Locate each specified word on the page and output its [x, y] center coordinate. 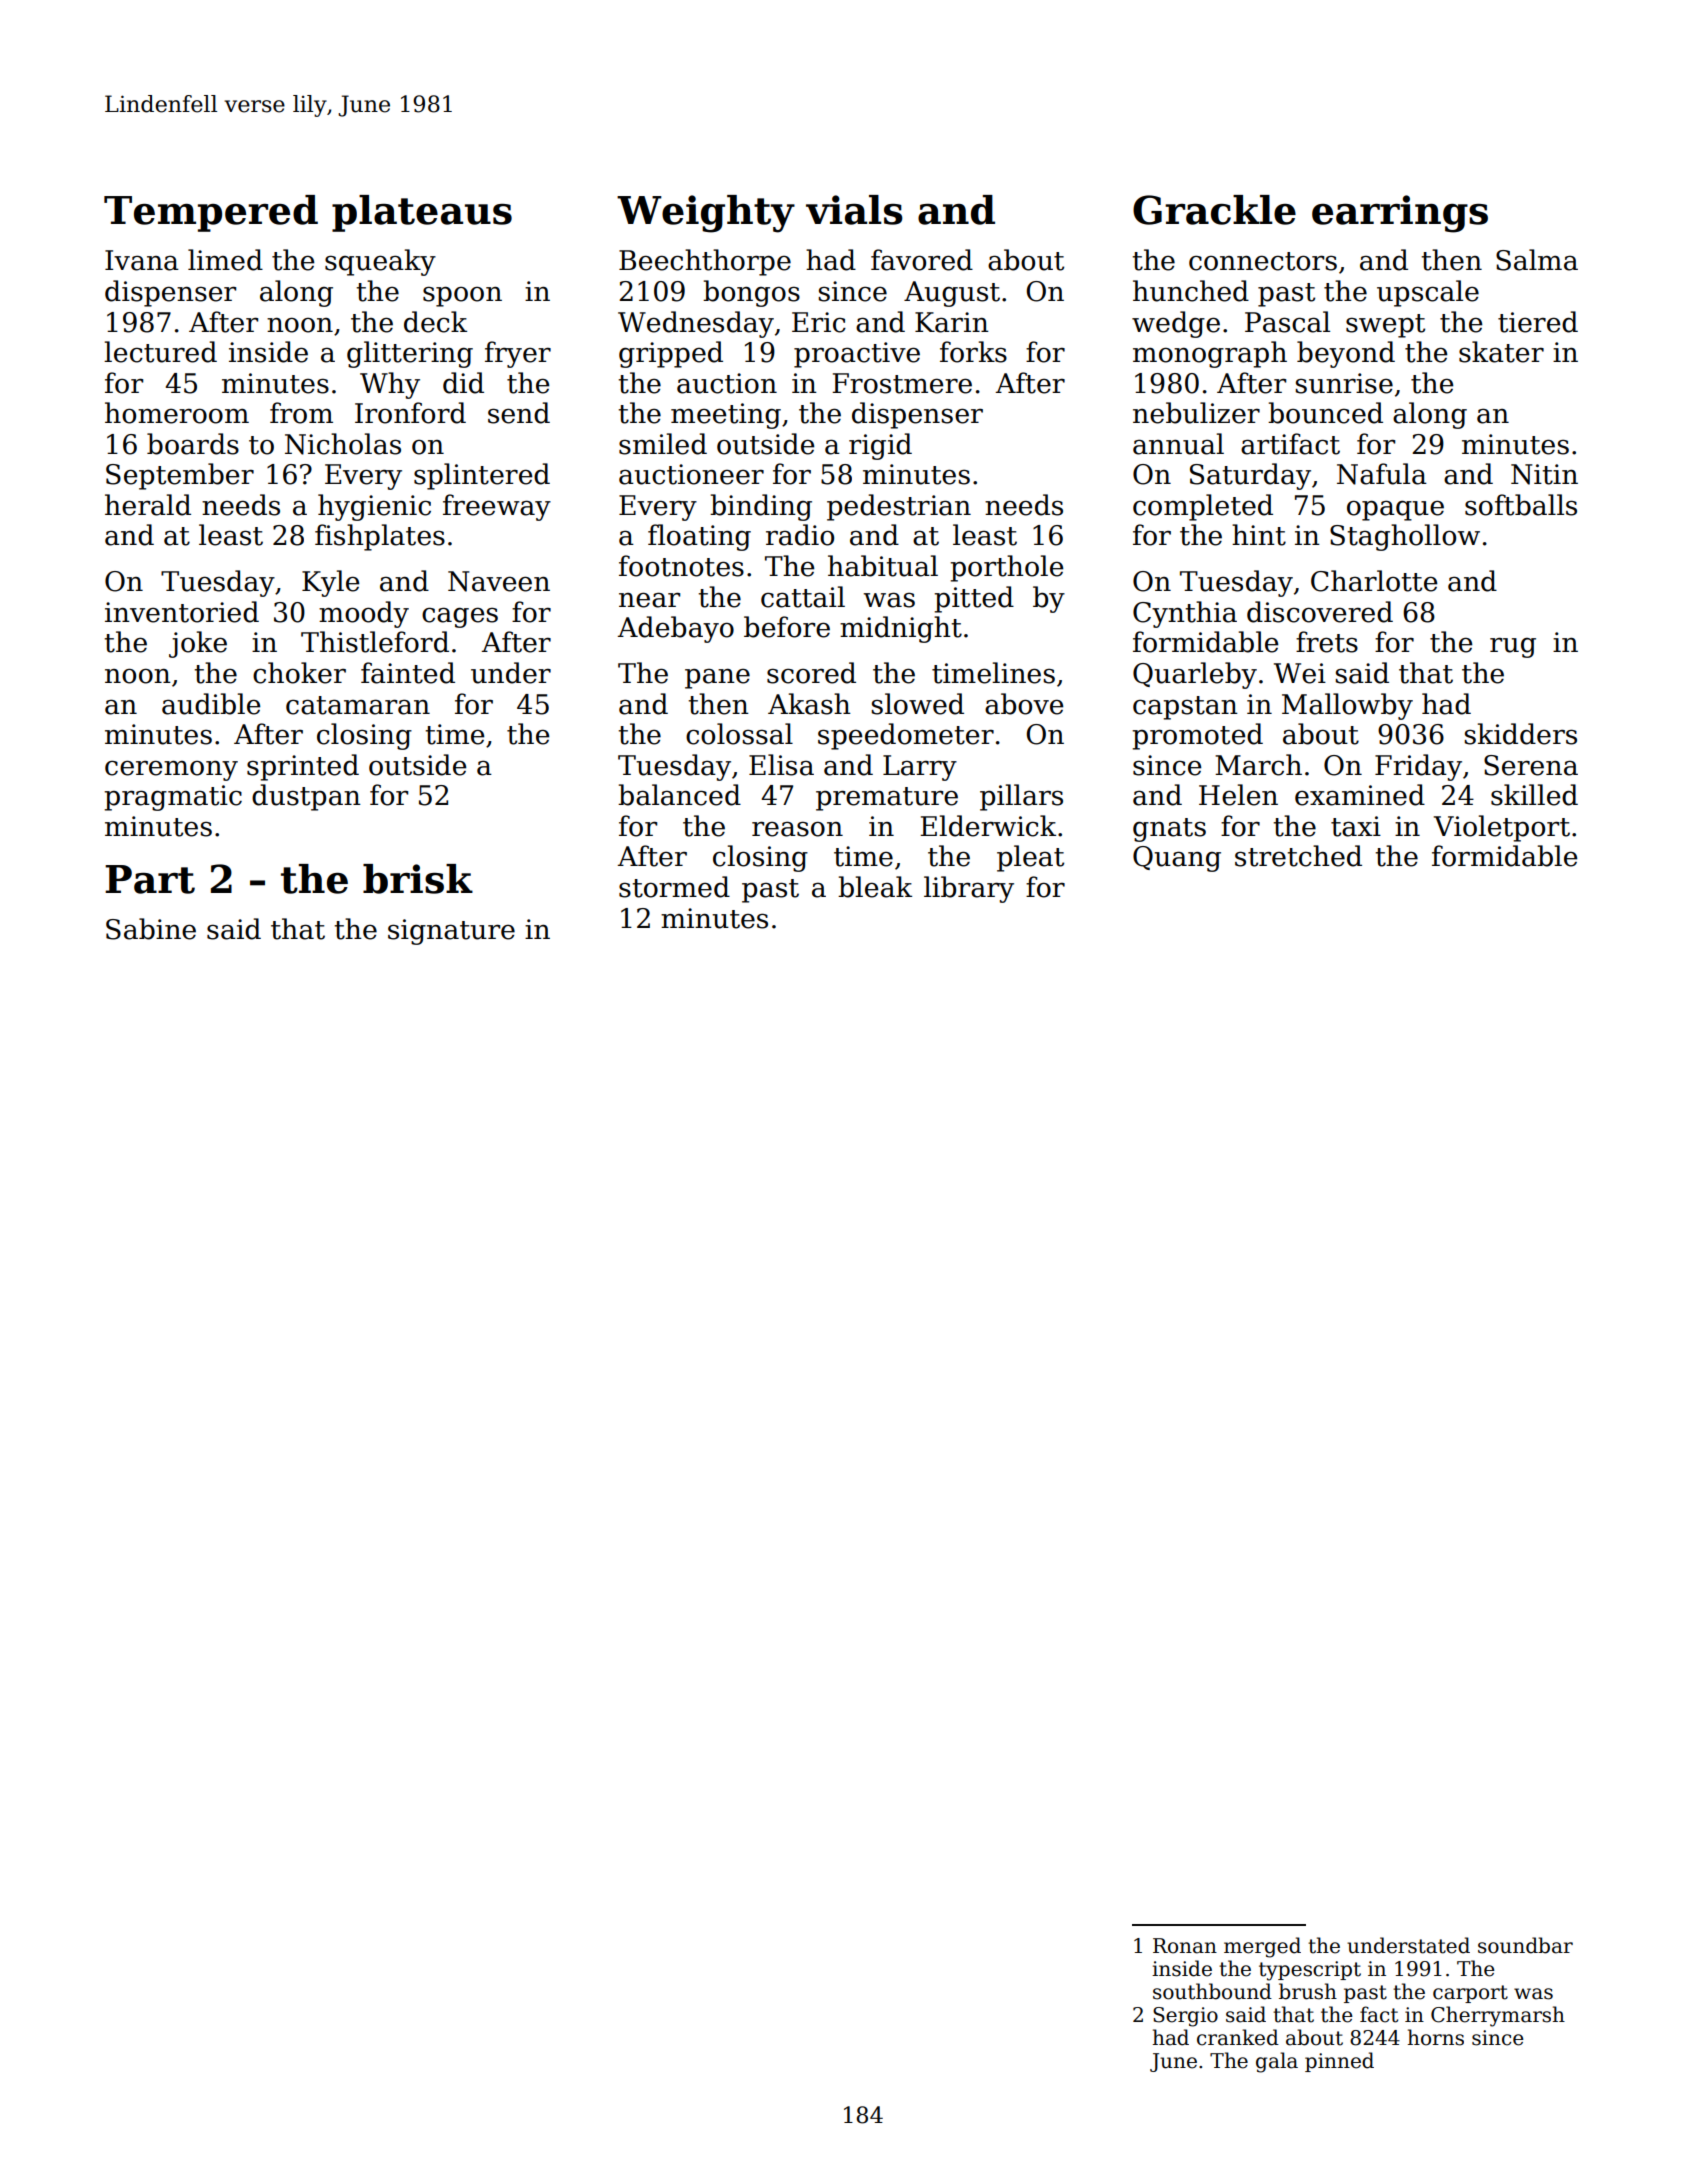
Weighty [706, 214]
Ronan [1185, 1946]
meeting [726, 416]
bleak [875, 887]
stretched [1298, 856]
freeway [497, 507]
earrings [1400, 214]
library [969, 889]
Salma [1537, 260]
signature [451, 932]
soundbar [1525, 1945]
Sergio [1185, 2017]
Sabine [151, 929]
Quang [1177, 859]
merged [1262, 1947]
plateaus [422, 213]
